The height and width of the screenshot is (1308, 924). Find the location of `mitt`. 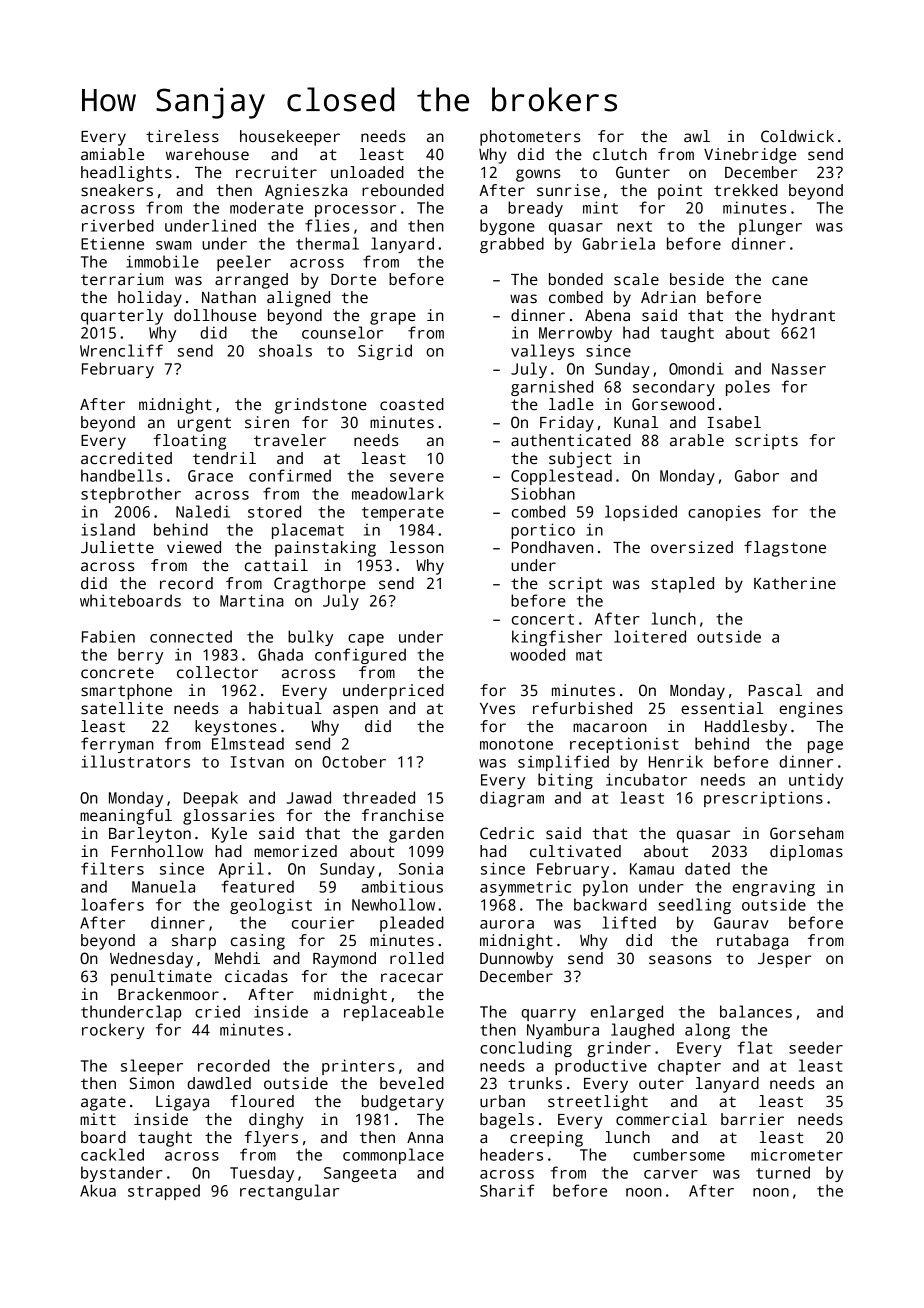

mitt is located at coordinates (98, 1119).
